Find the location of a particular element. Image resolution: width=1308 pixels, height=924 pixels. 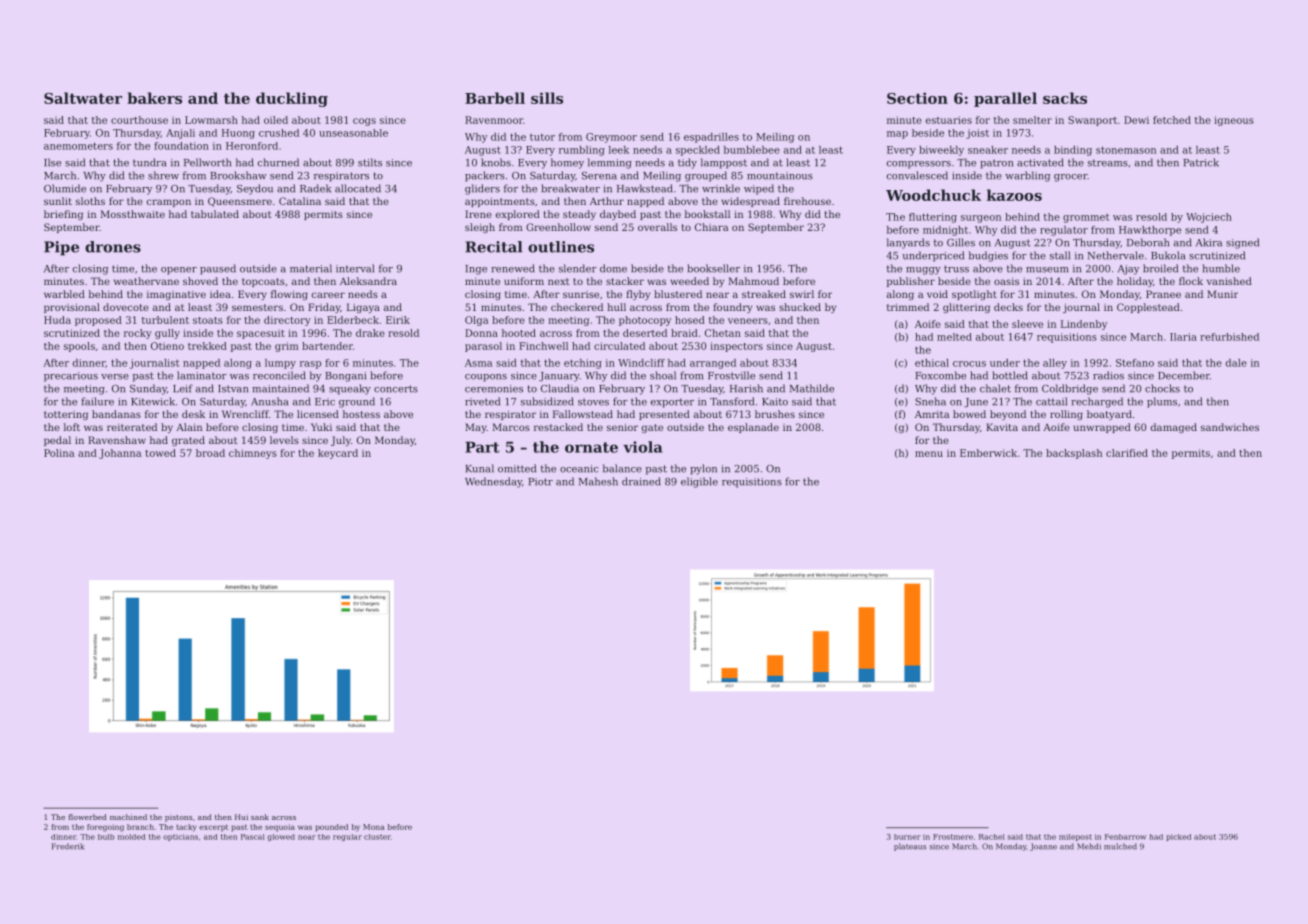

backsplash is located at coordinates (1074, 454).
